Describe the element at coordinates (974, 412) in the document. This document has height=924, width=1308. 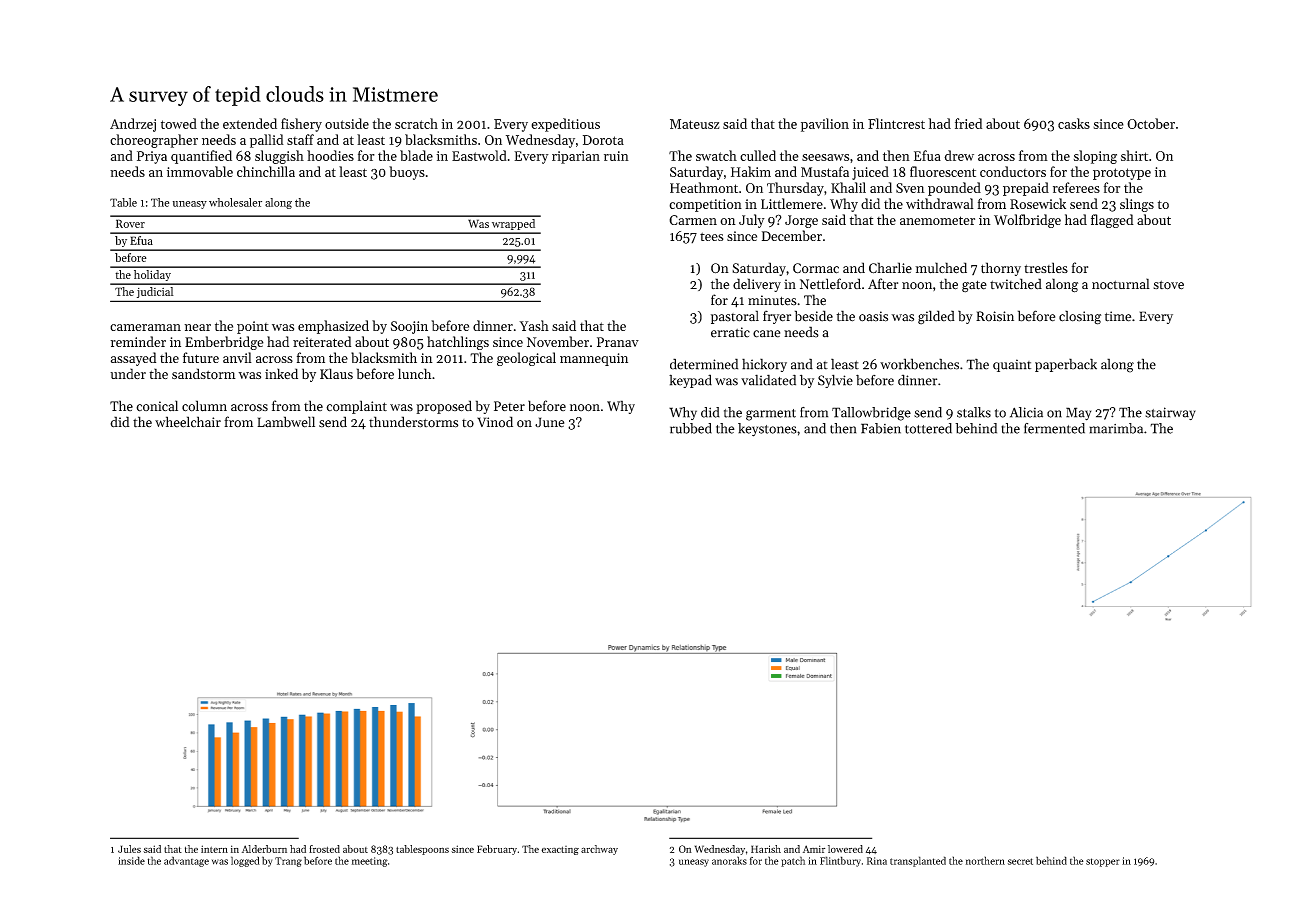
I see `stalks` at that location.
